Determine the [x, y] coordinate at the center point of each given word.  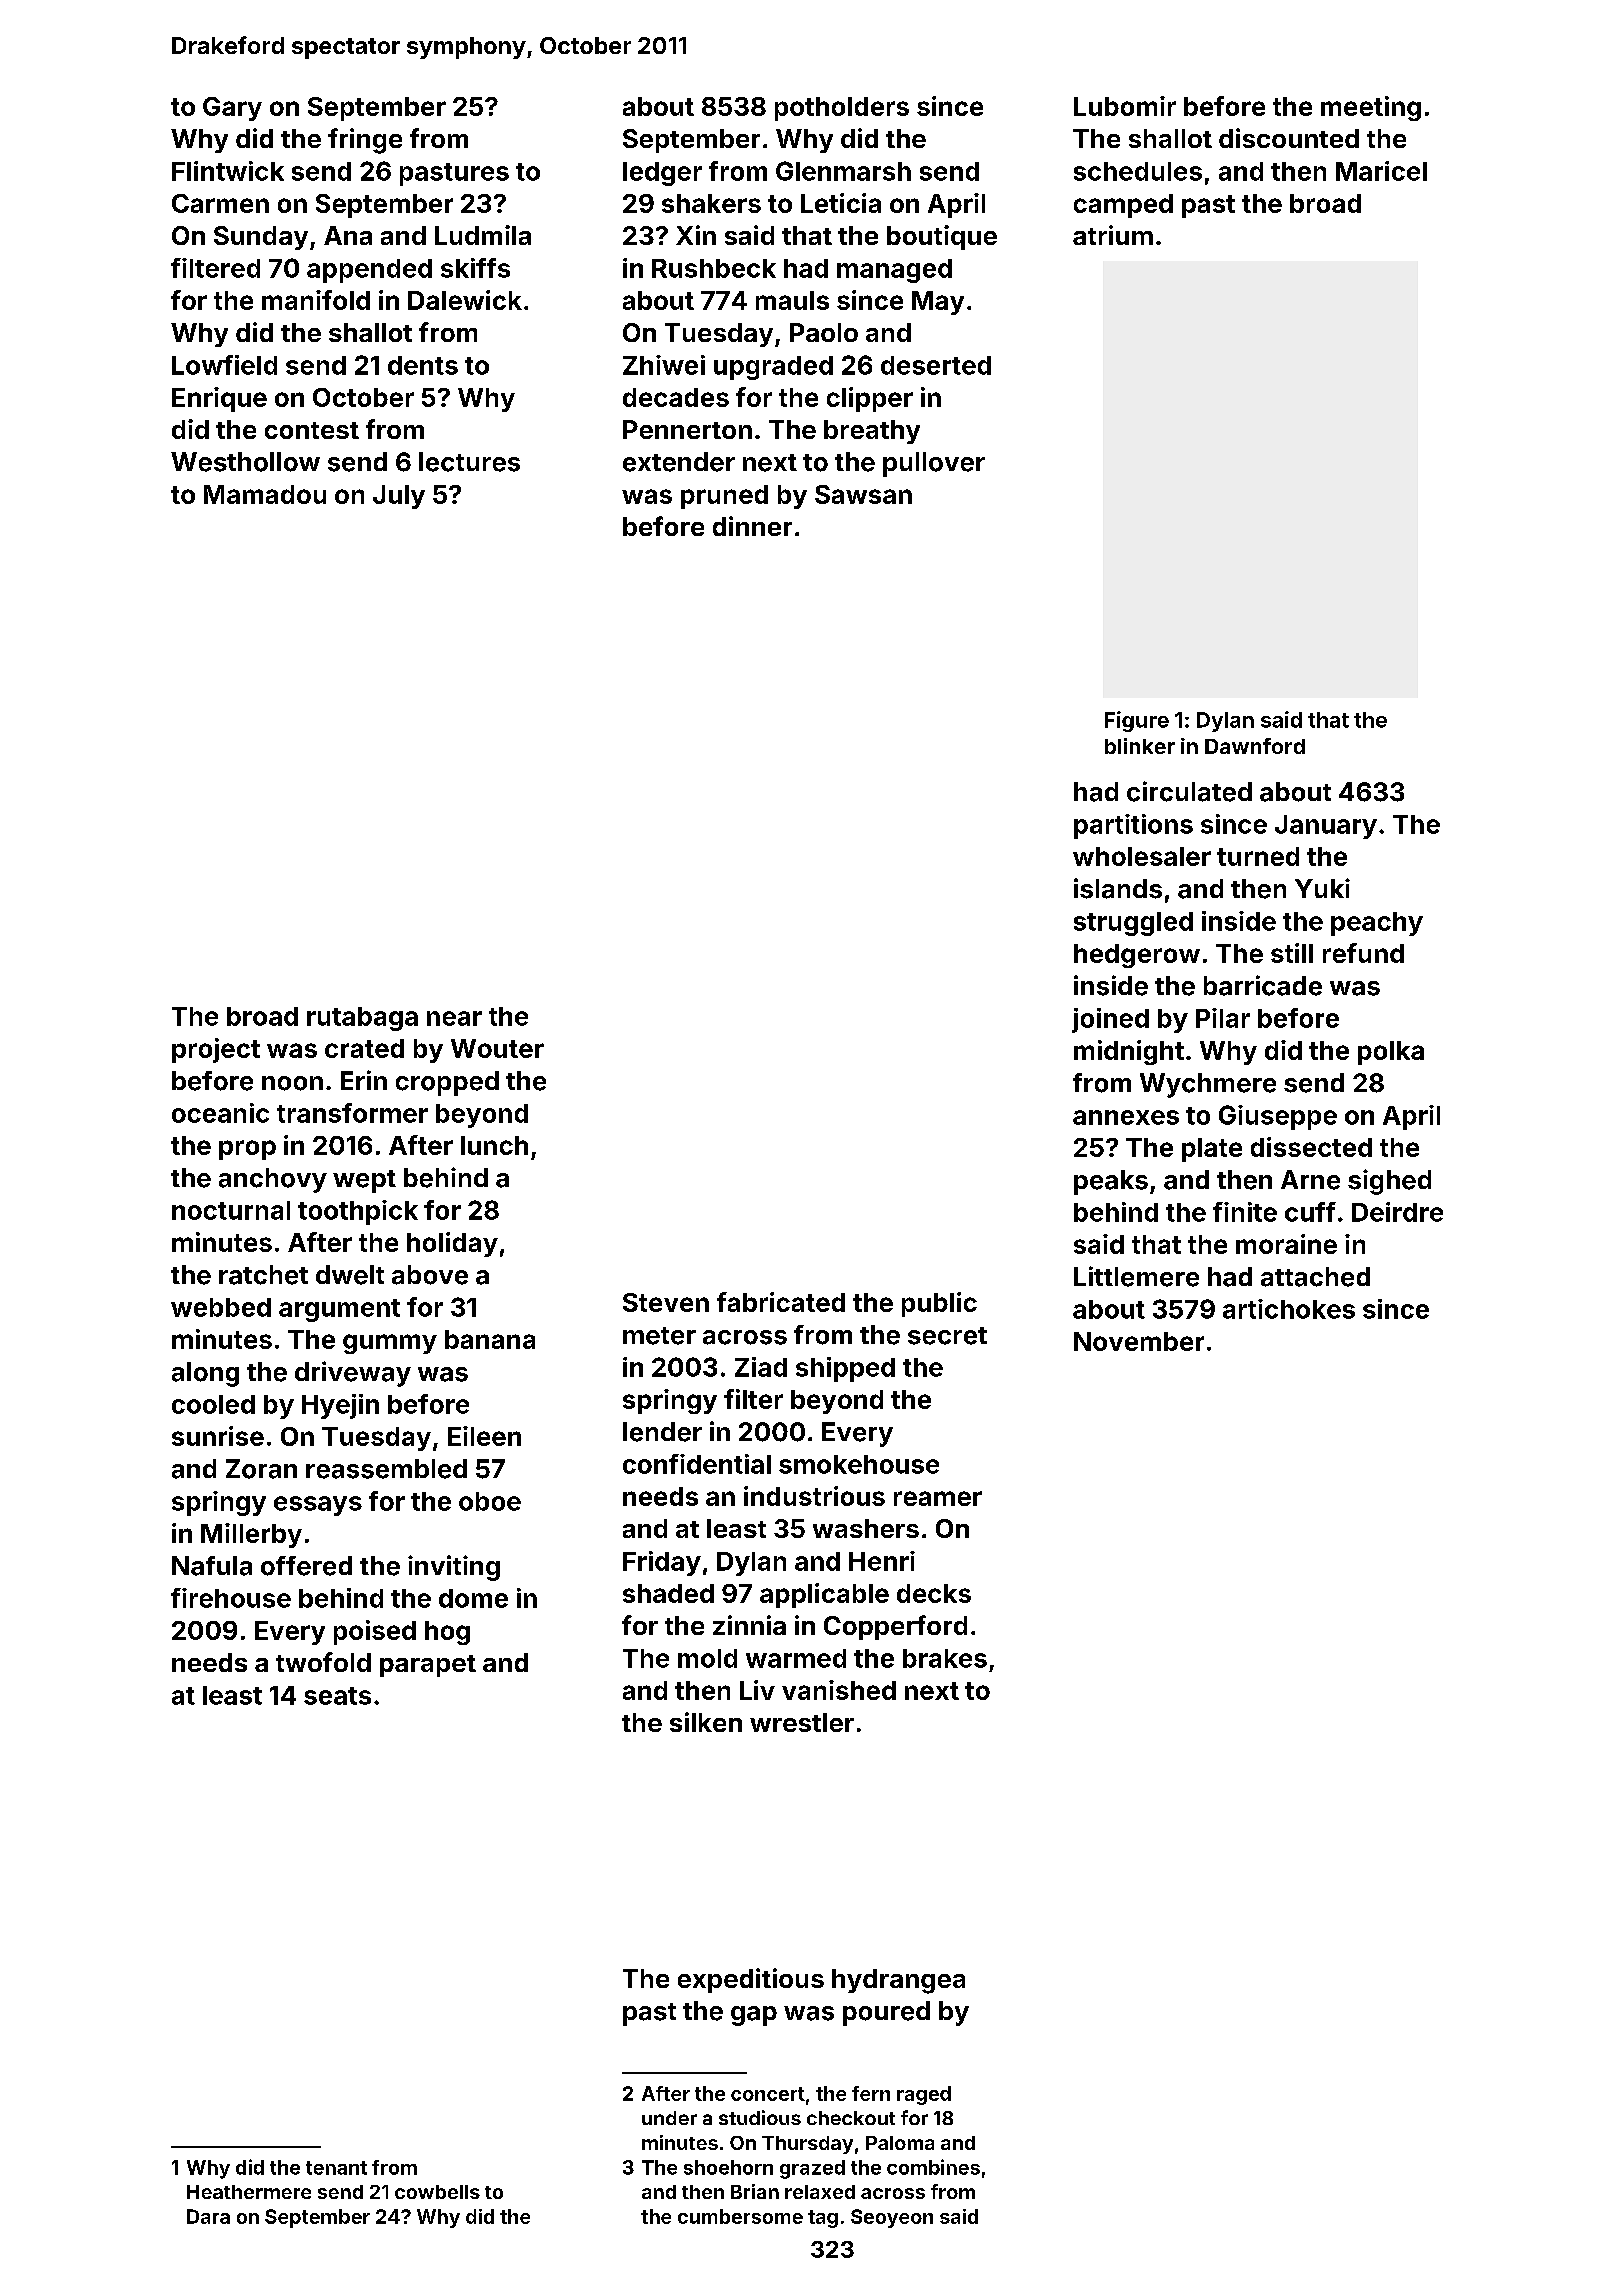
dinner [752, 526]
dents [423, 365]
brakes [945, 1658]
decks [934, 1593]
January [1326, 827]
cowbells [437, 2192]
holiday [452, 1244]
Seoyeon [892, 2218]
